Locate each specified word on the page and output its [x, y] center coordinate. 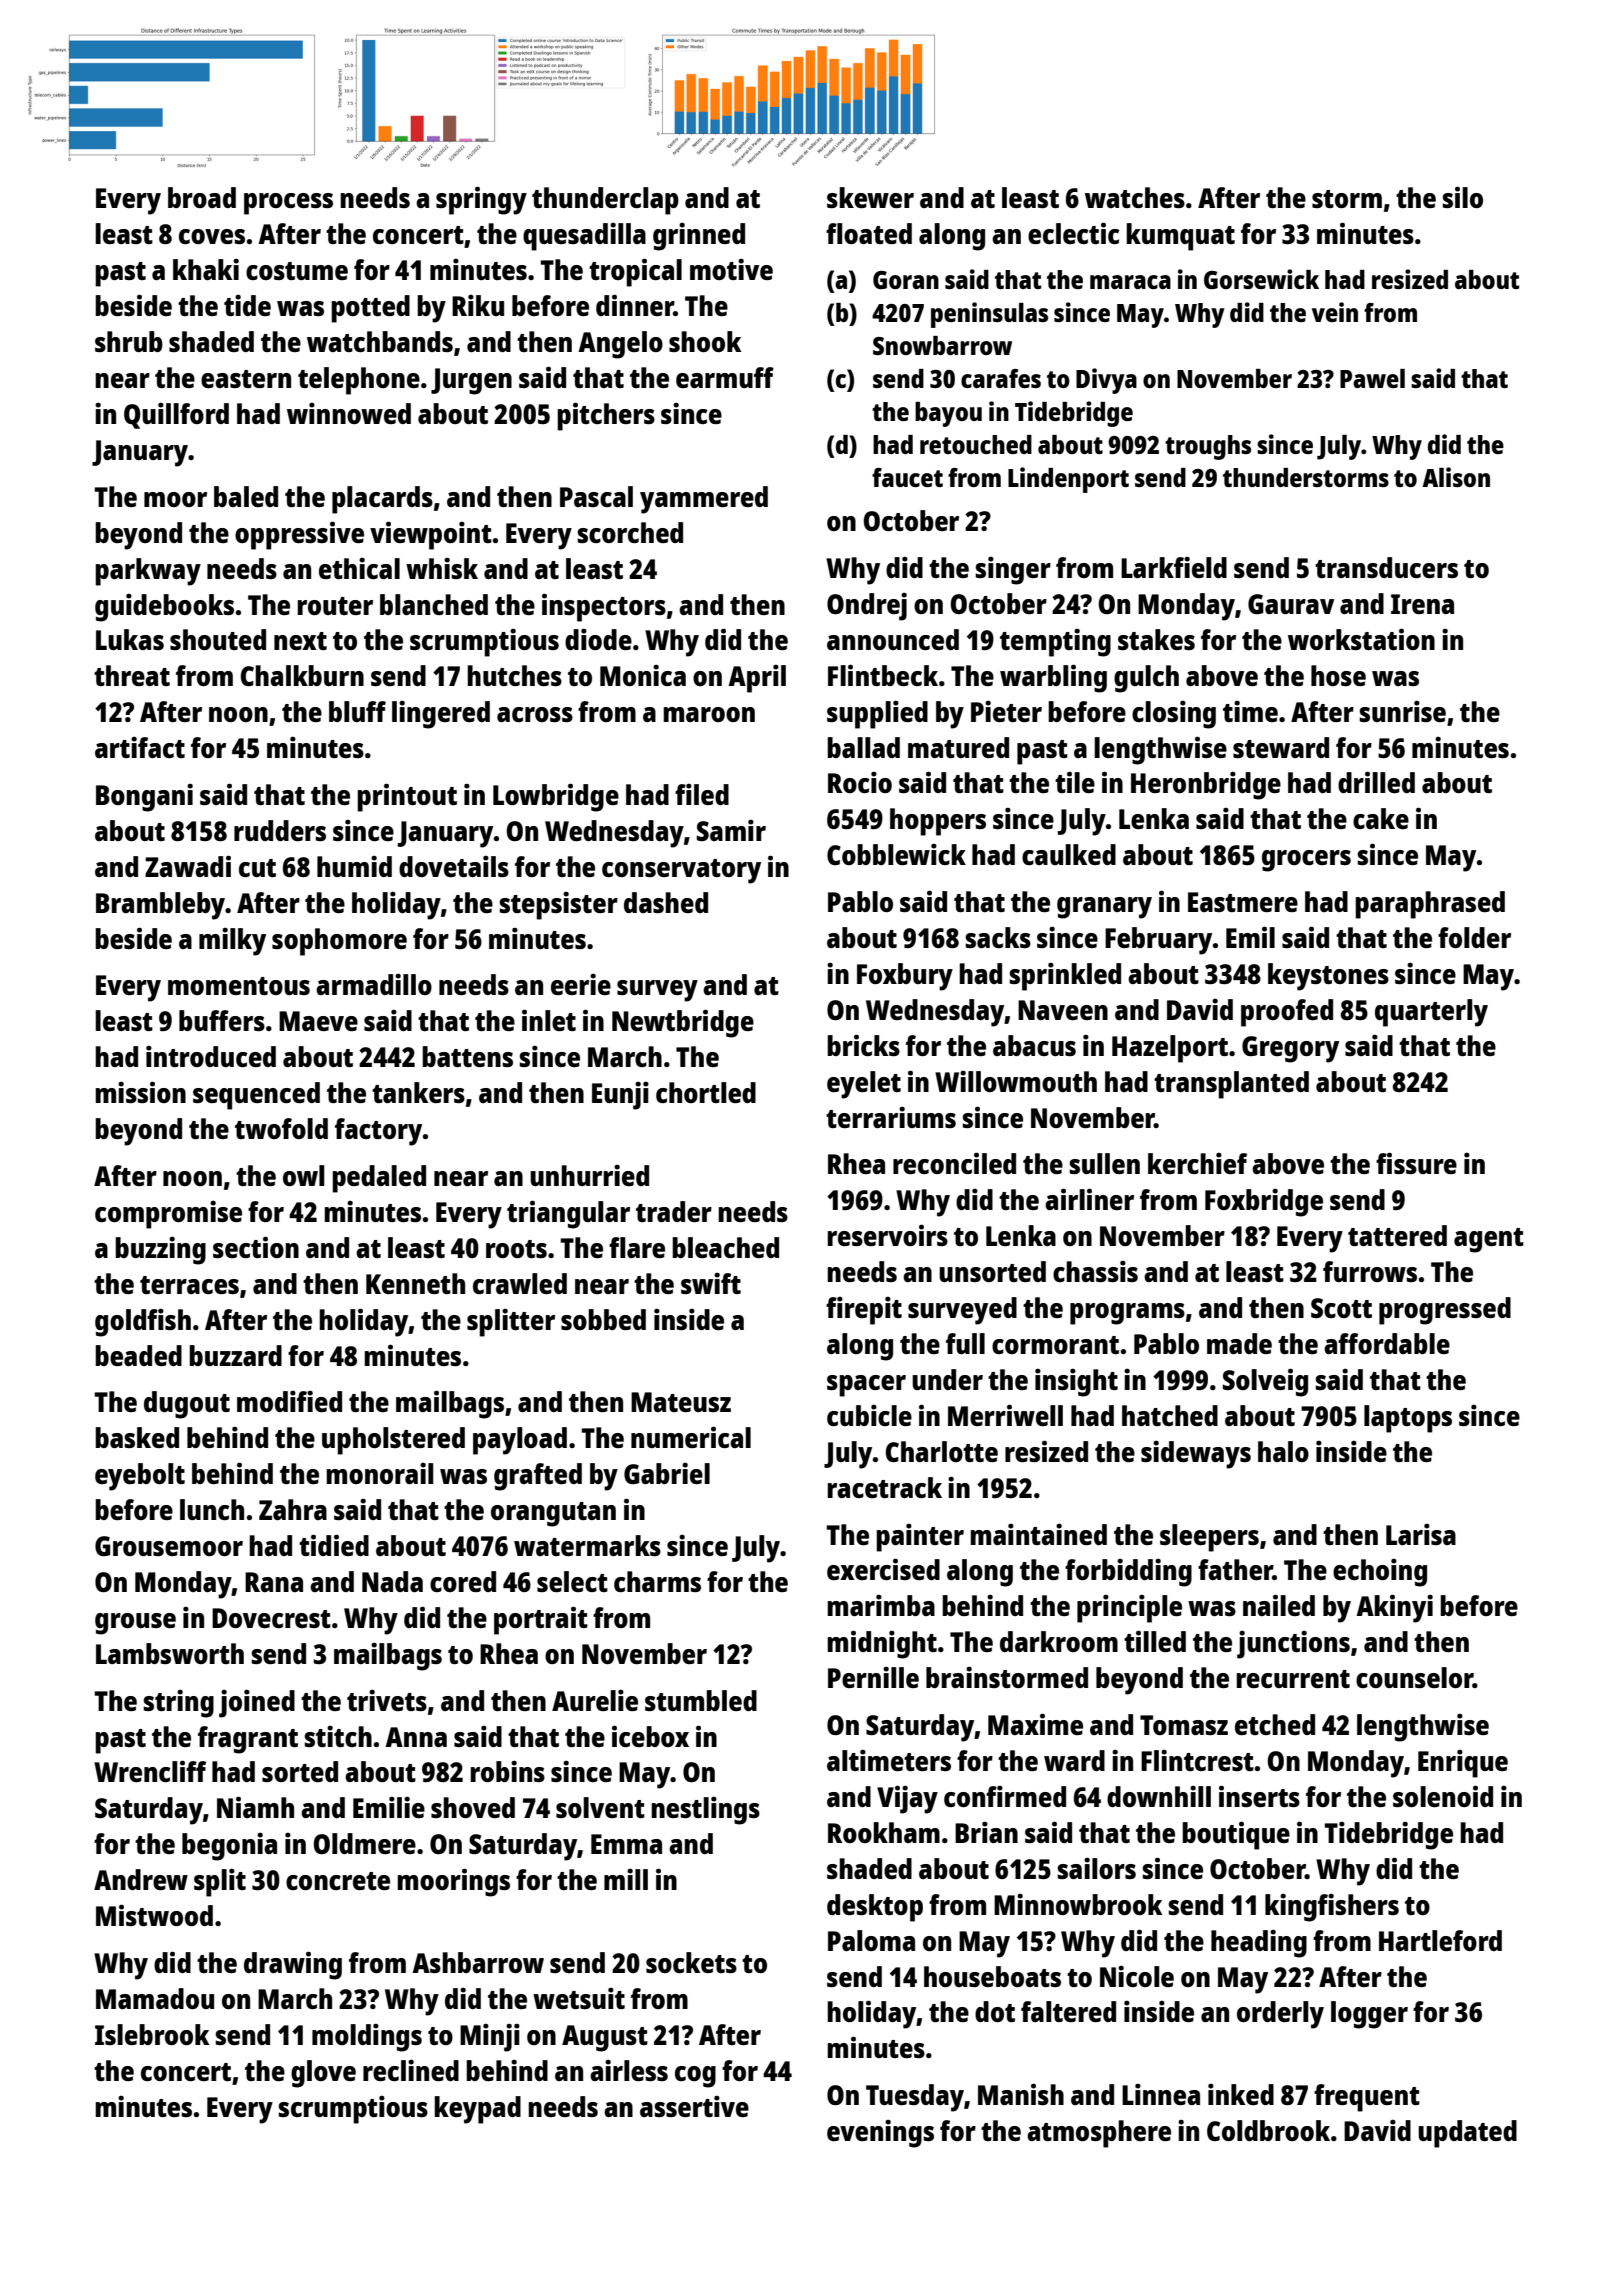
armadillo [374, 984]
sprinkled [1065, 976]
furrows [1370, 1271]
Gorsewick [1261, 279]
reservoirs [887, 1235]
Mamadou [155, 1998]
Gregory [1290, 1049]
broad [202, 197]
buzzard [235, 1355]
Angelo [620, 345]
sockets [691, 1962]
